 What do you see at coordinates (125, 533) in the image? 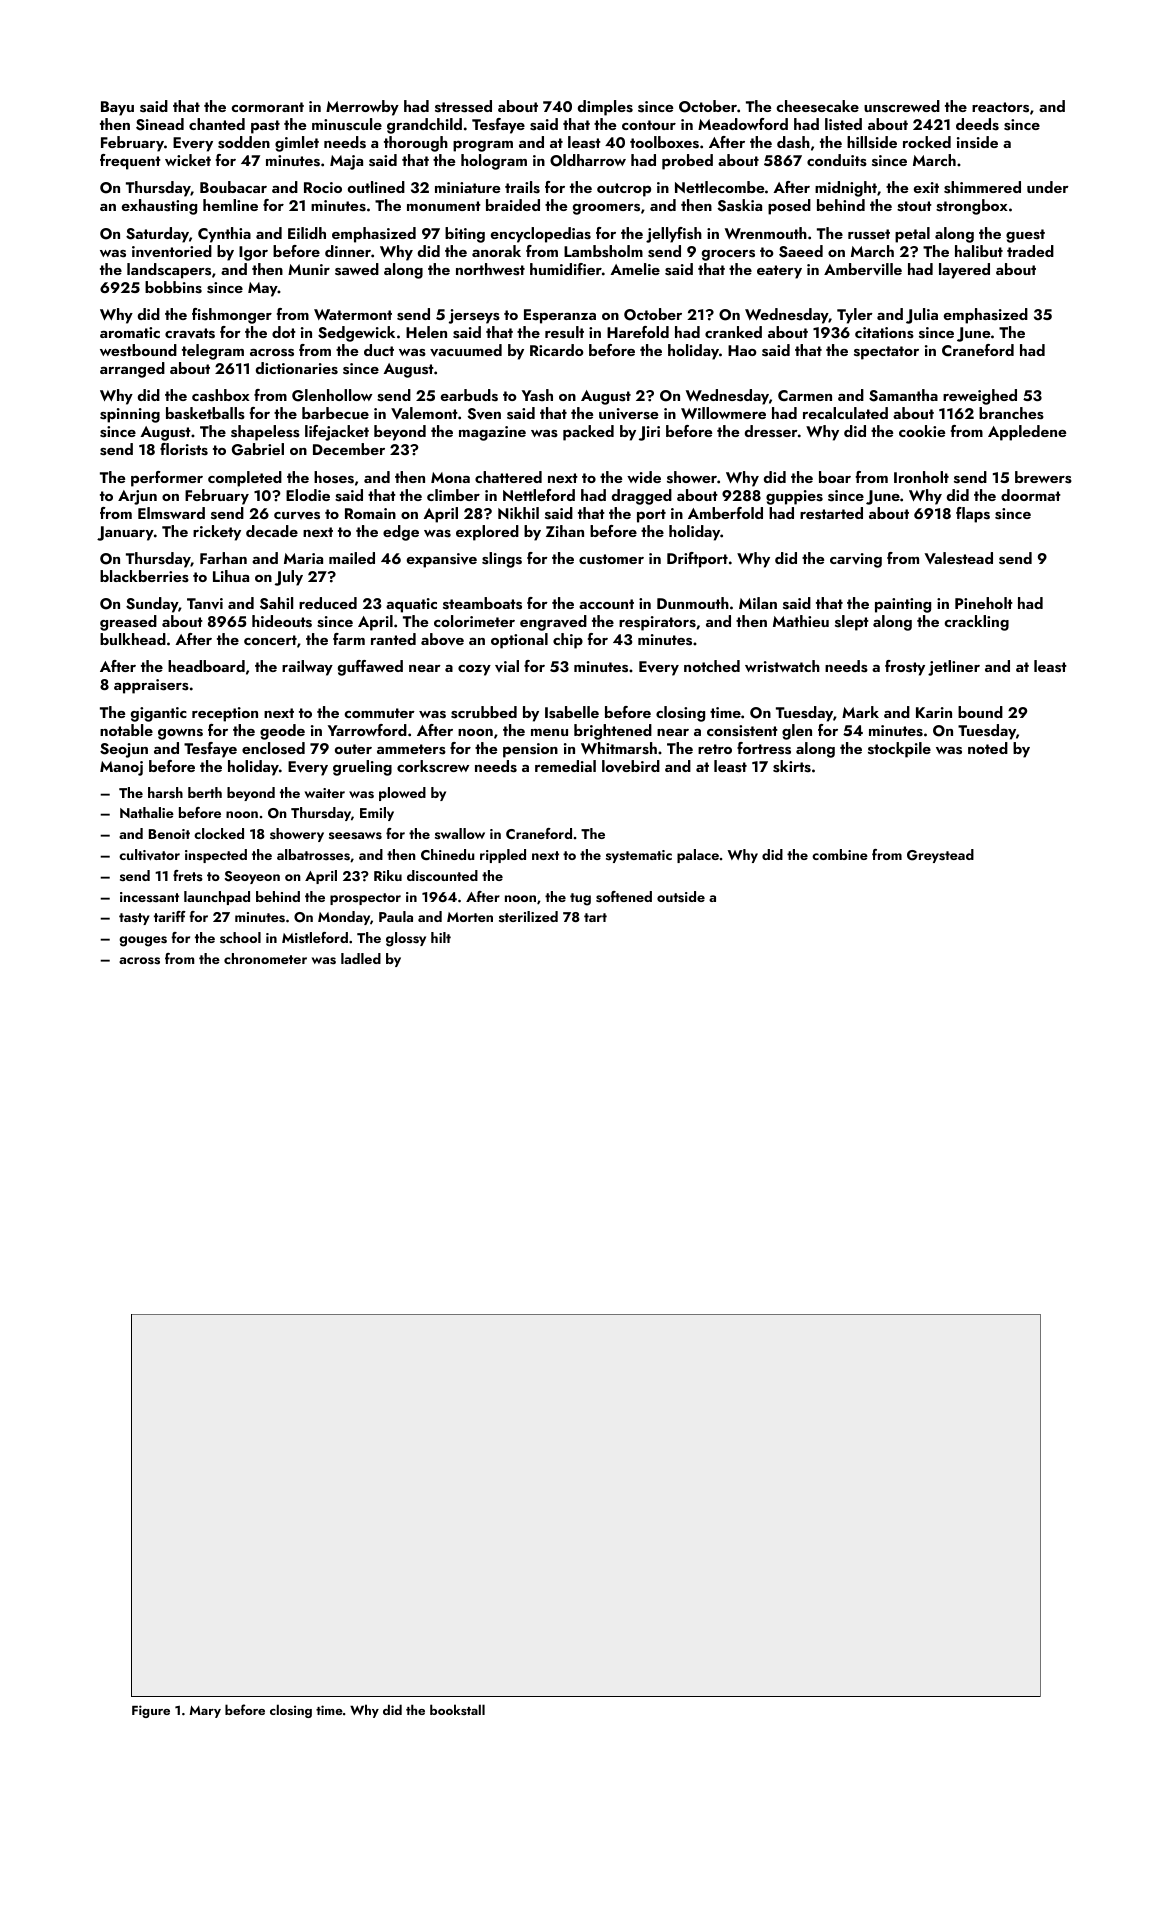
I see `January` at bounding box center [125, 533].
